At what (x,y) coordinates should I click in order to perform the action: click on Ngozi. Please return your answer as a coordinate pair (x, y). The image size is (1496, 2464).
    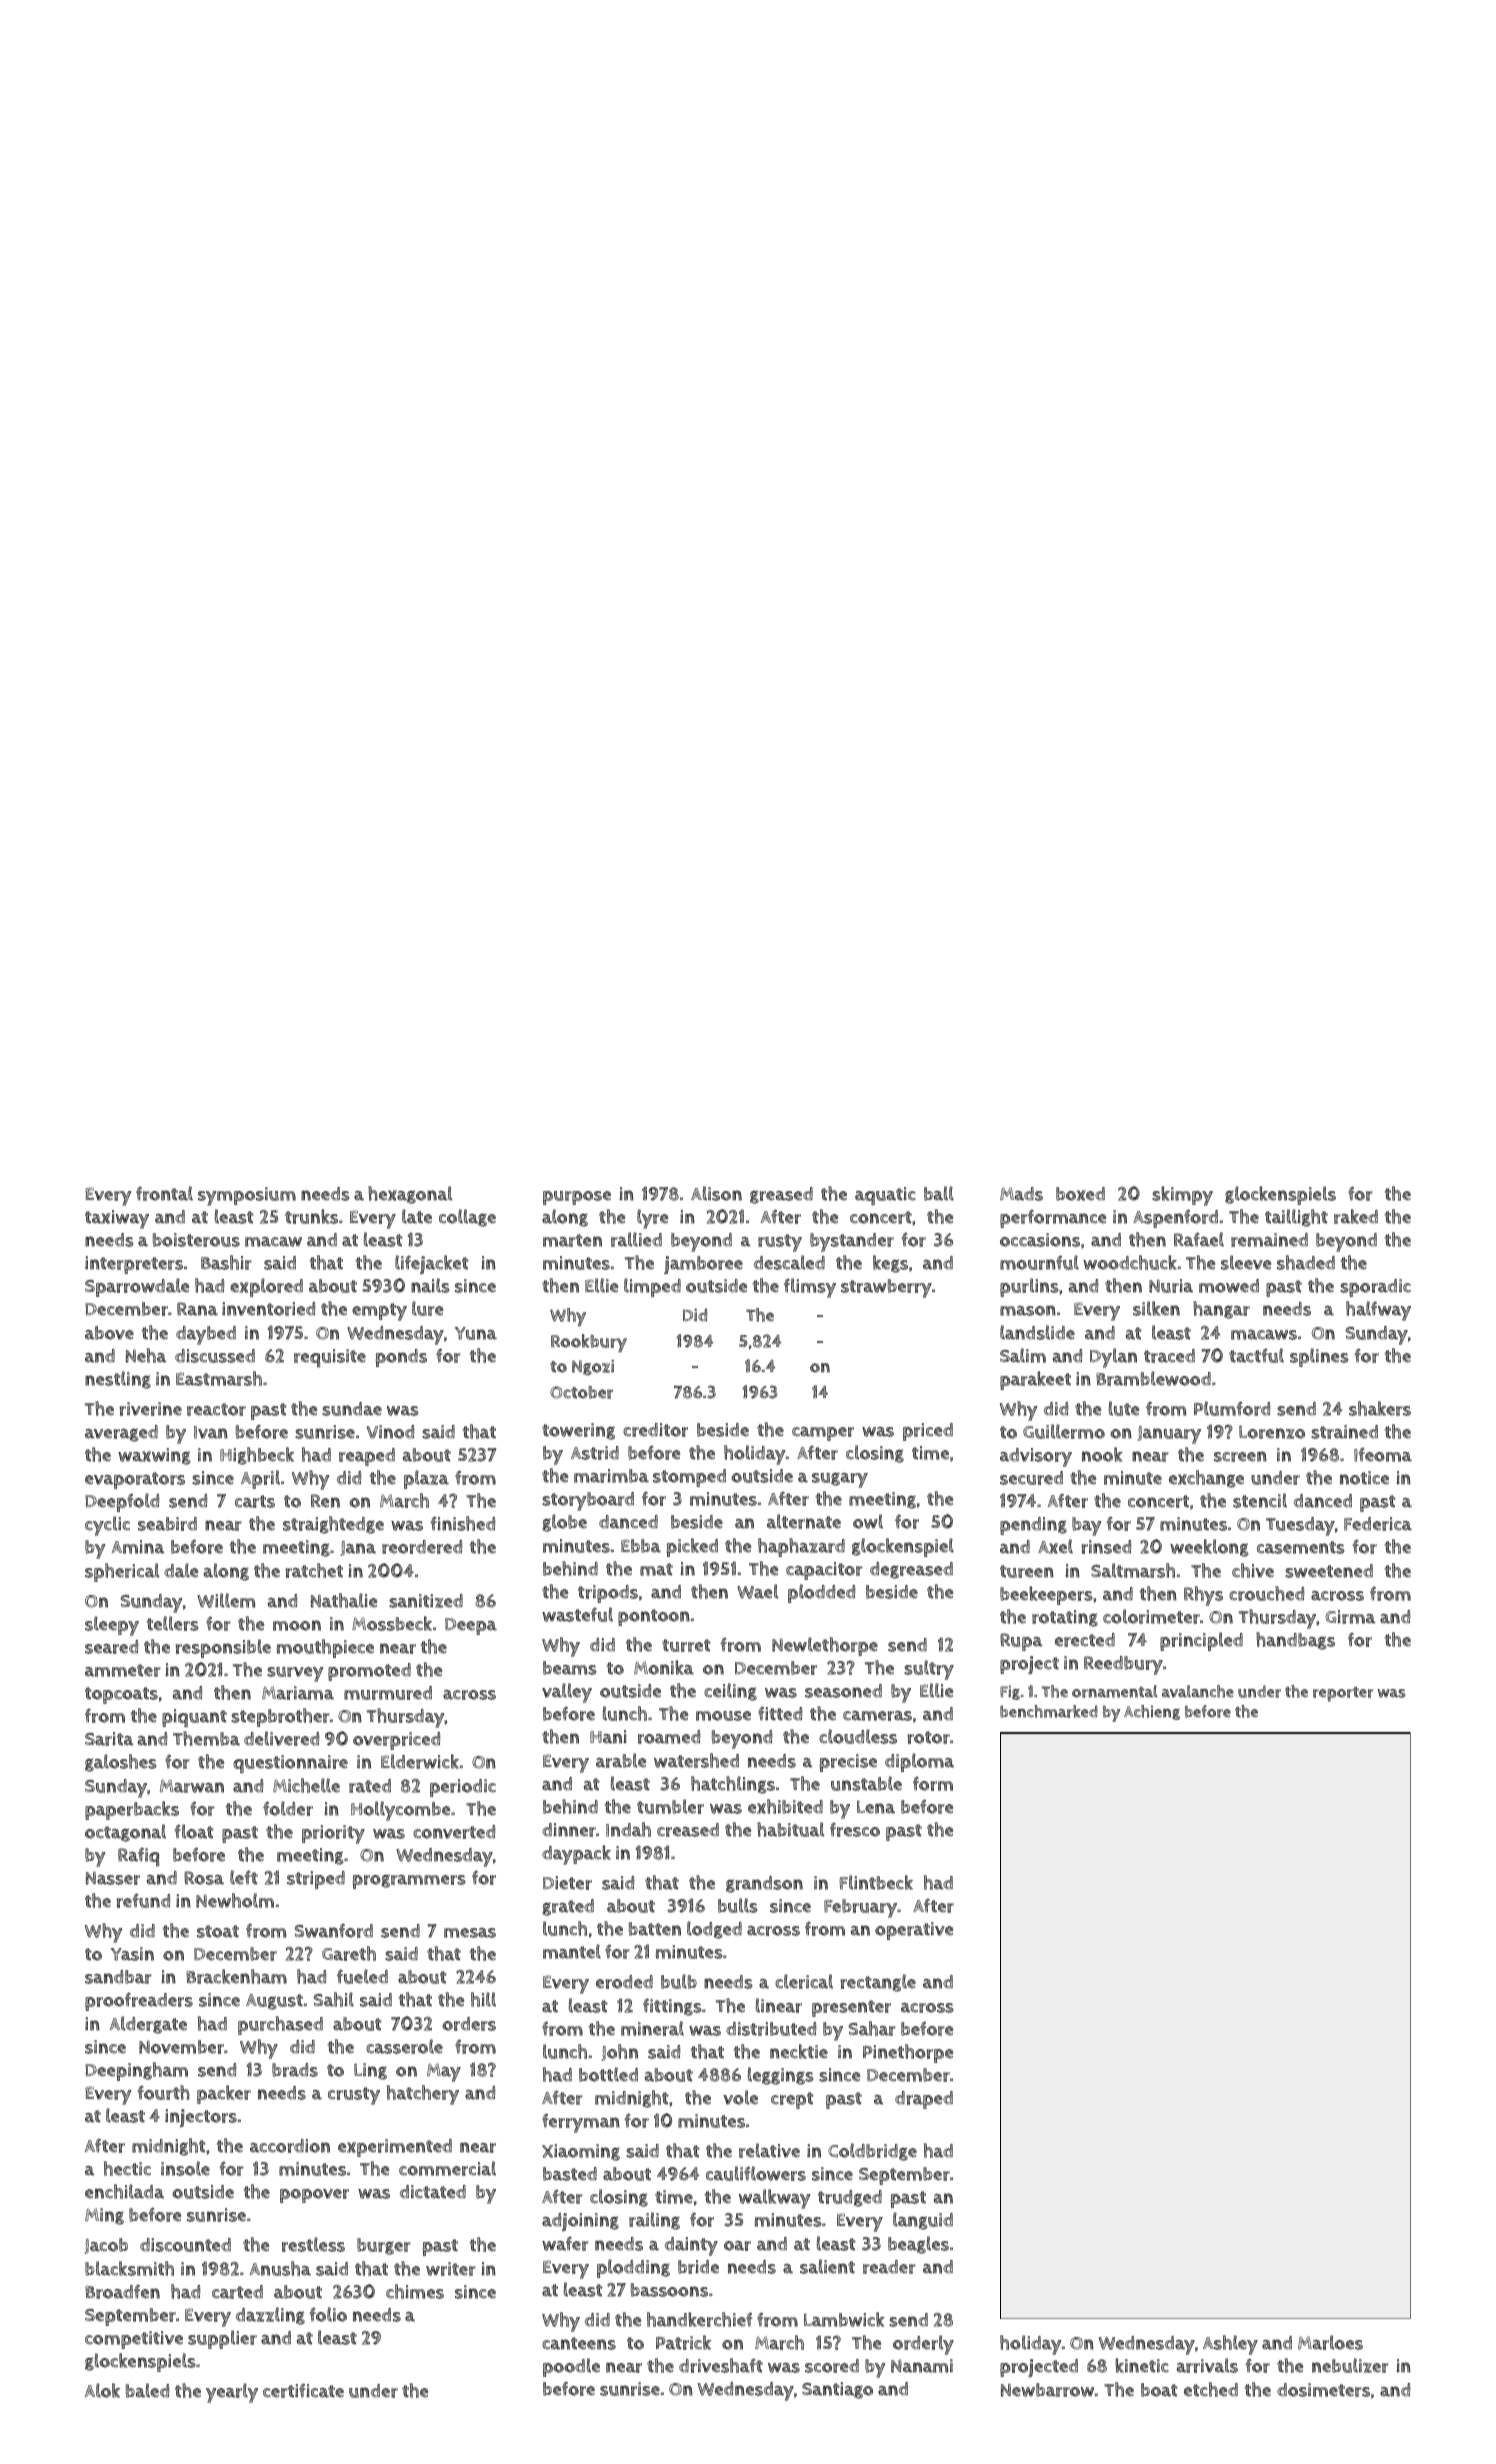
    Looking at the image, I should click on (593, 1367).
